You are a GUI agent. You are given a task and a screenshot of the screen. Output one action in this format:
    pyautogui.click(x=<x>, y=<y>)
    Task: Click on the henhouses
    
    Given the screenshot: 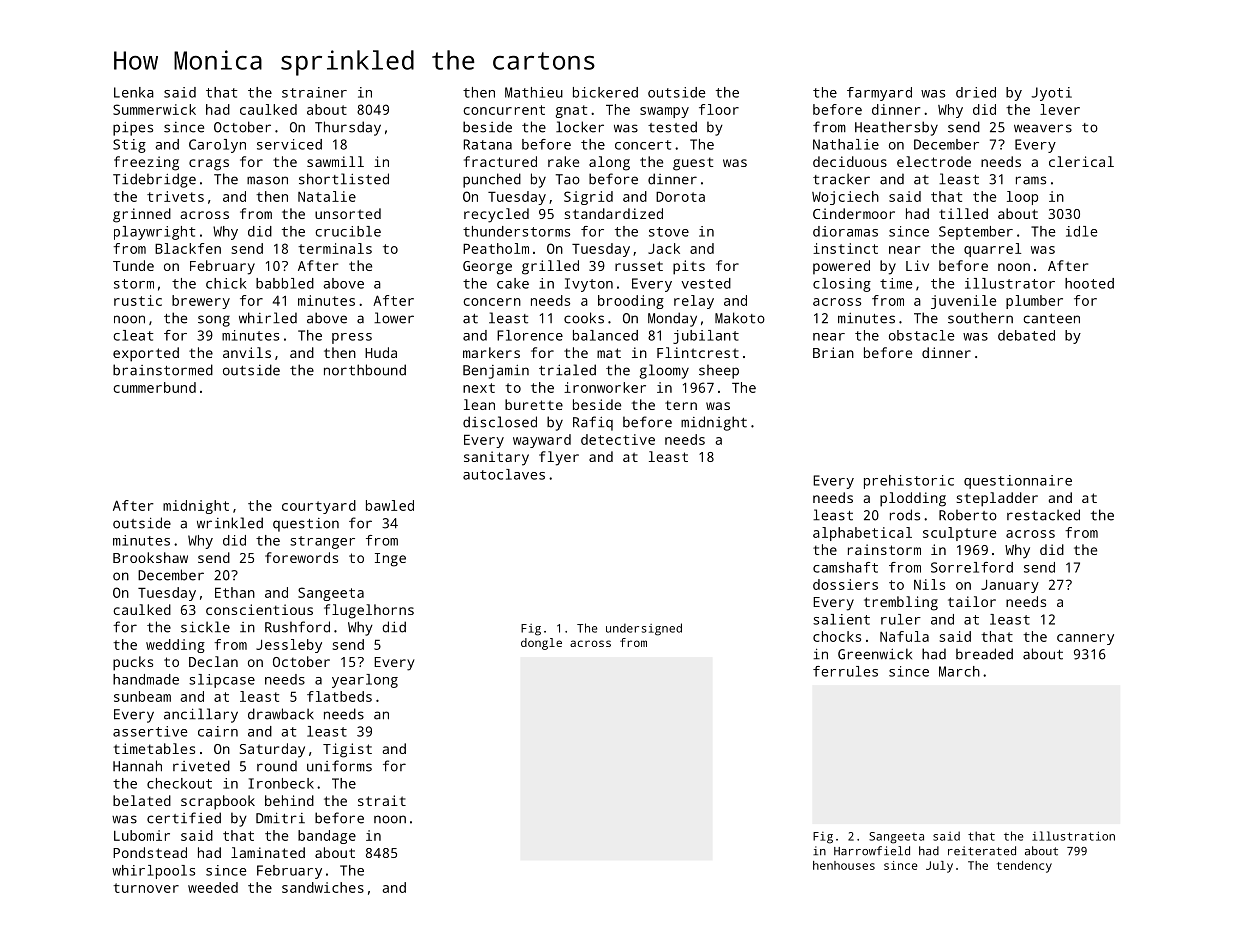 What is the action you would take?
    pyautogui.click(x=844, y=865)
